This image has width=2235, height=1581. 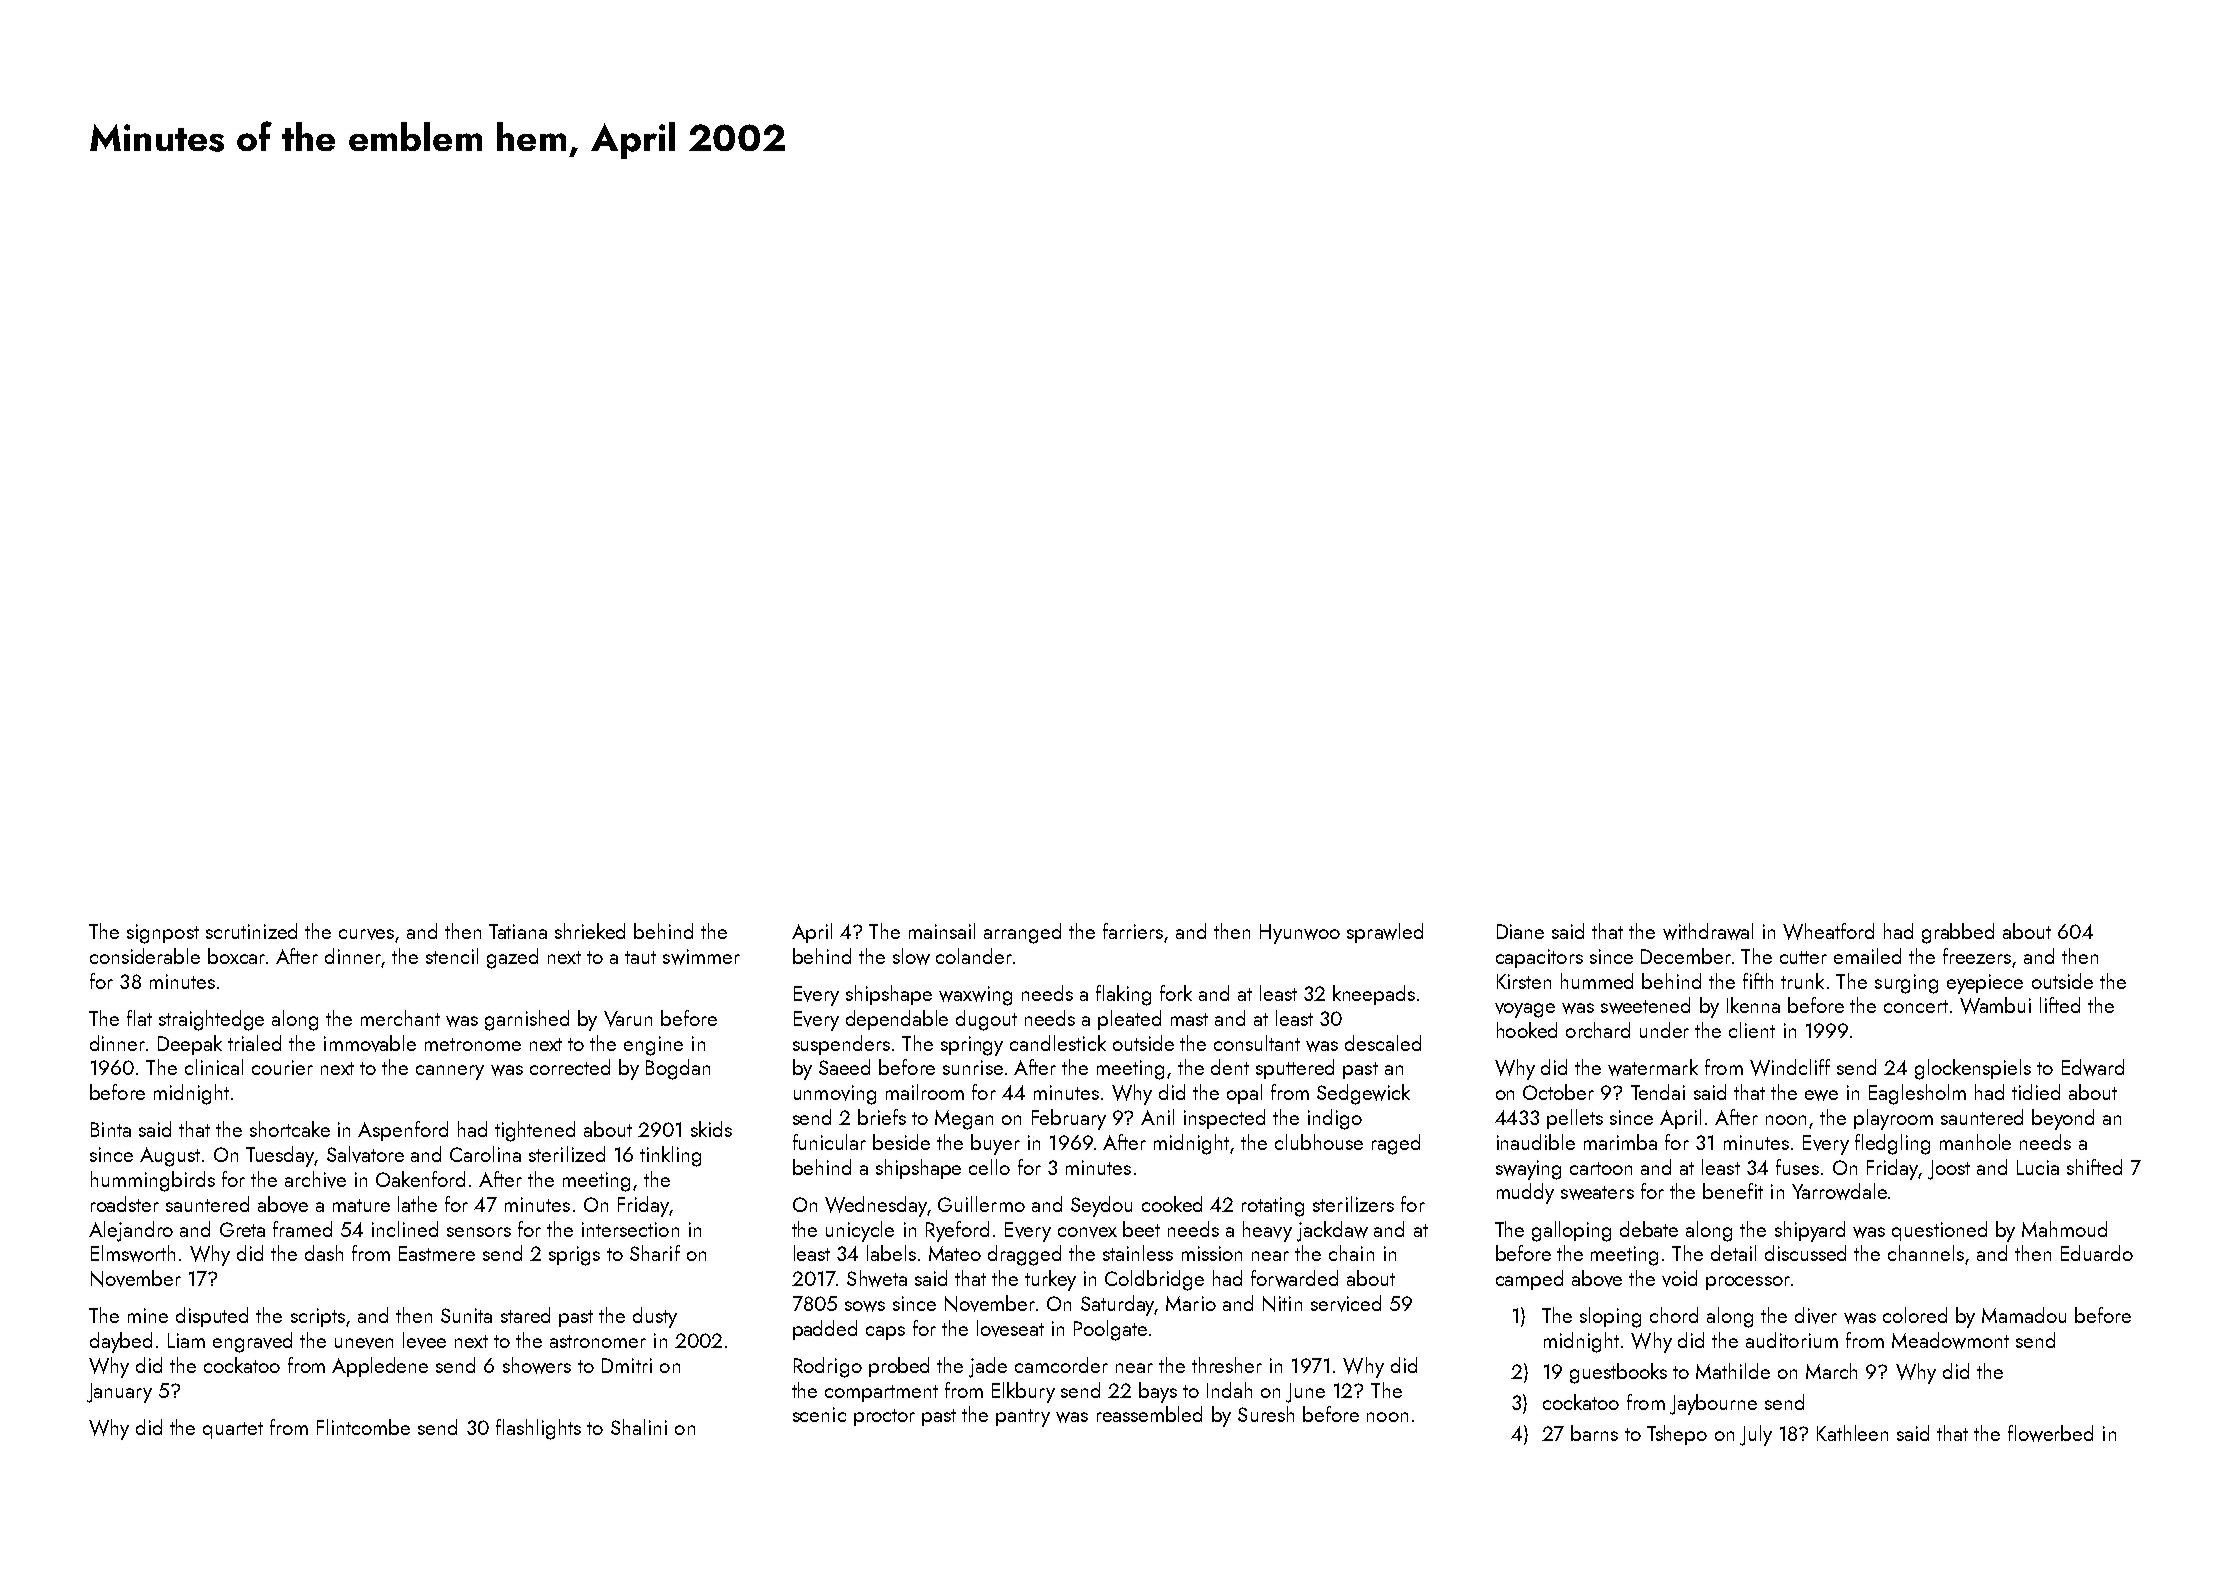 I want to click on Tendai, so click(x=1658, y=1092).
